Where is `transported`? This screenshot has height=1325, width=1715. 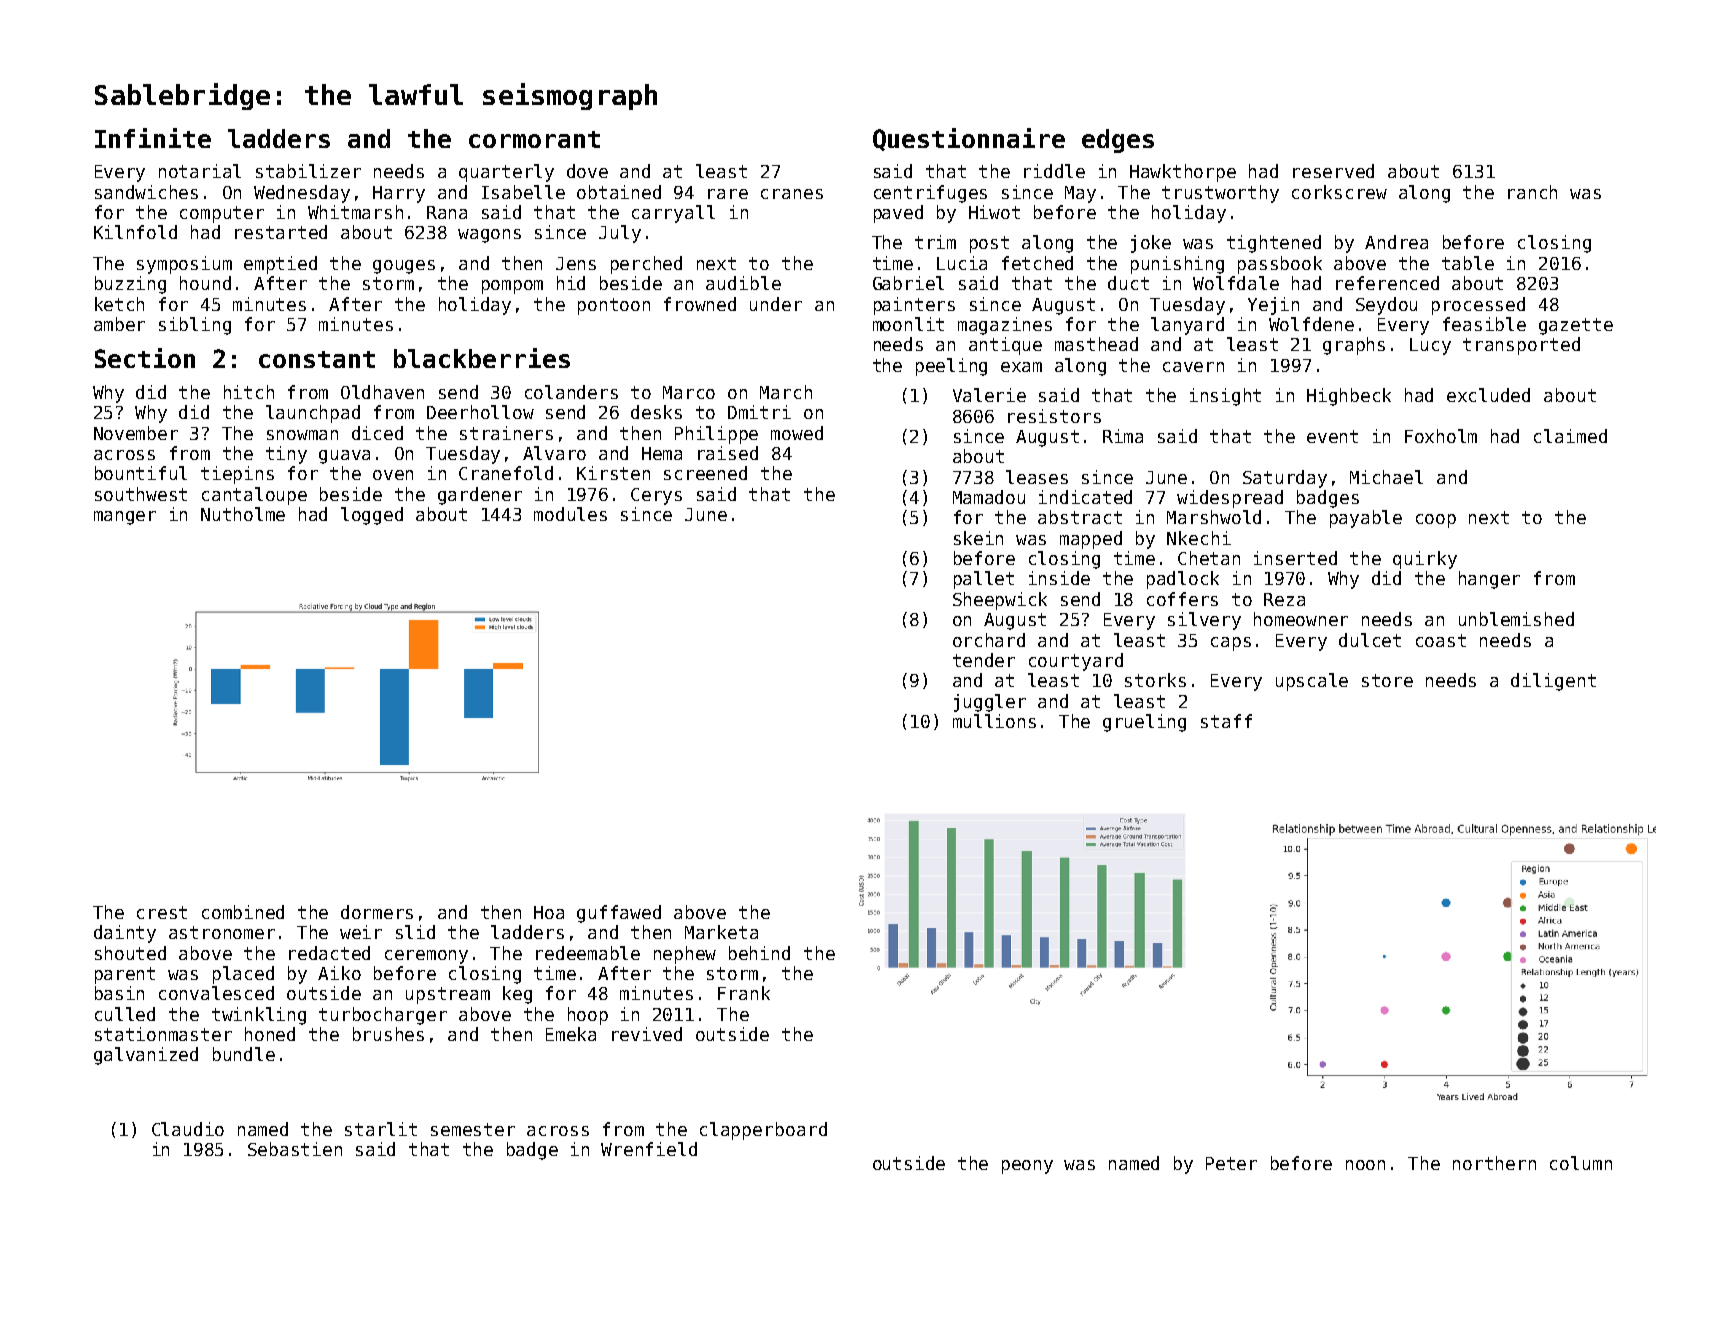
transported is located at coordinates (1521, 346).
